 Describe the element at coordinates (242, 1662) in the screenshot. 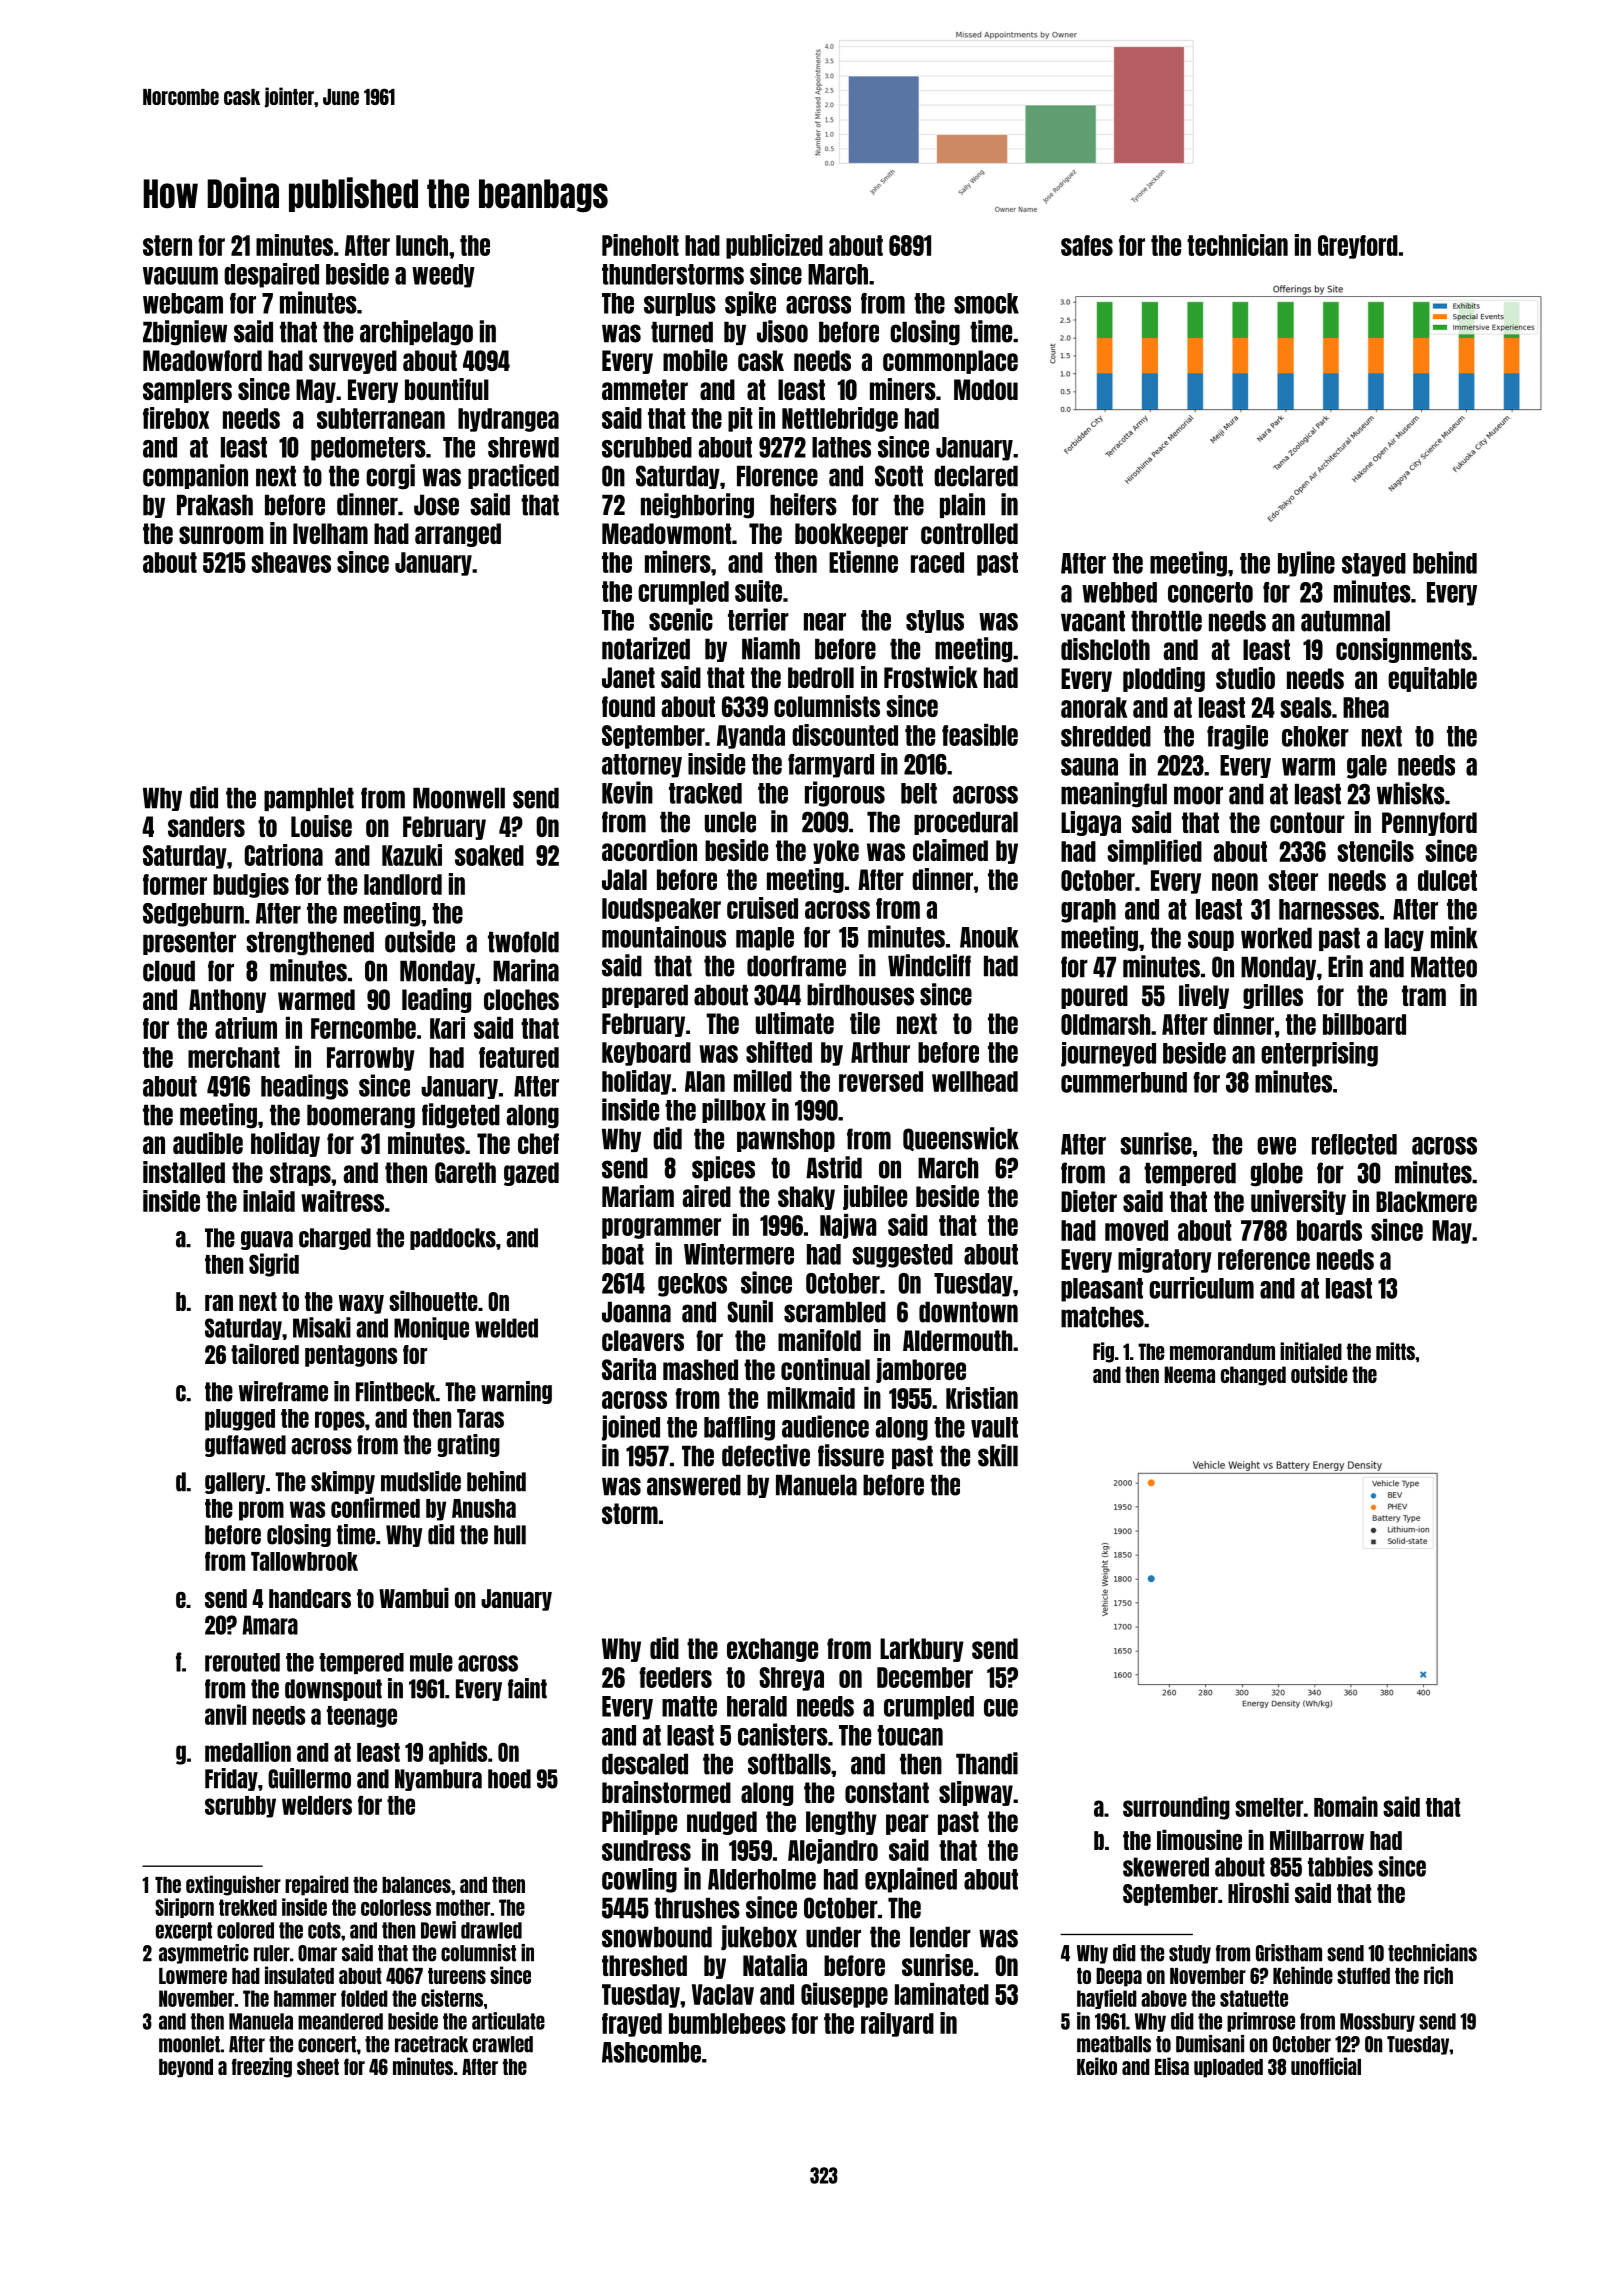

I see `rerouted` at that location.
